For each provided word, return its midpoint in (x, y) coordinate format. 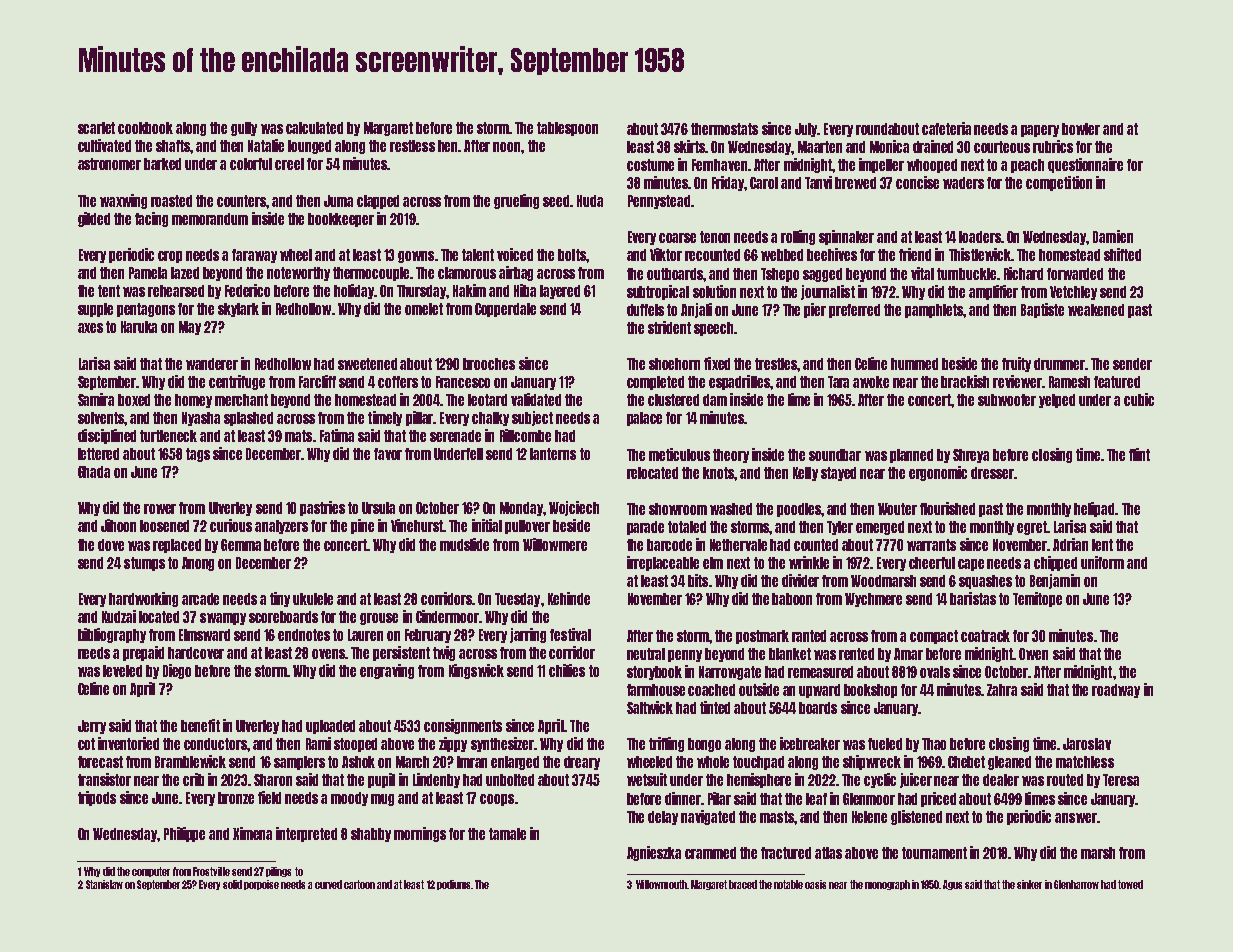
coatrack (985, 636)
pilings (278, 872)
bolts (572, 255)
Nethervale (738, 545)
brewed (855, 183)
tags (198, 455)
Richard (1023, 273)
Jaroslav (1087, 744)
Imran (472, 762)
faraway (254, 256)
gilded (94, 219)
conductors (215, 744)
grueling (516, 201)
